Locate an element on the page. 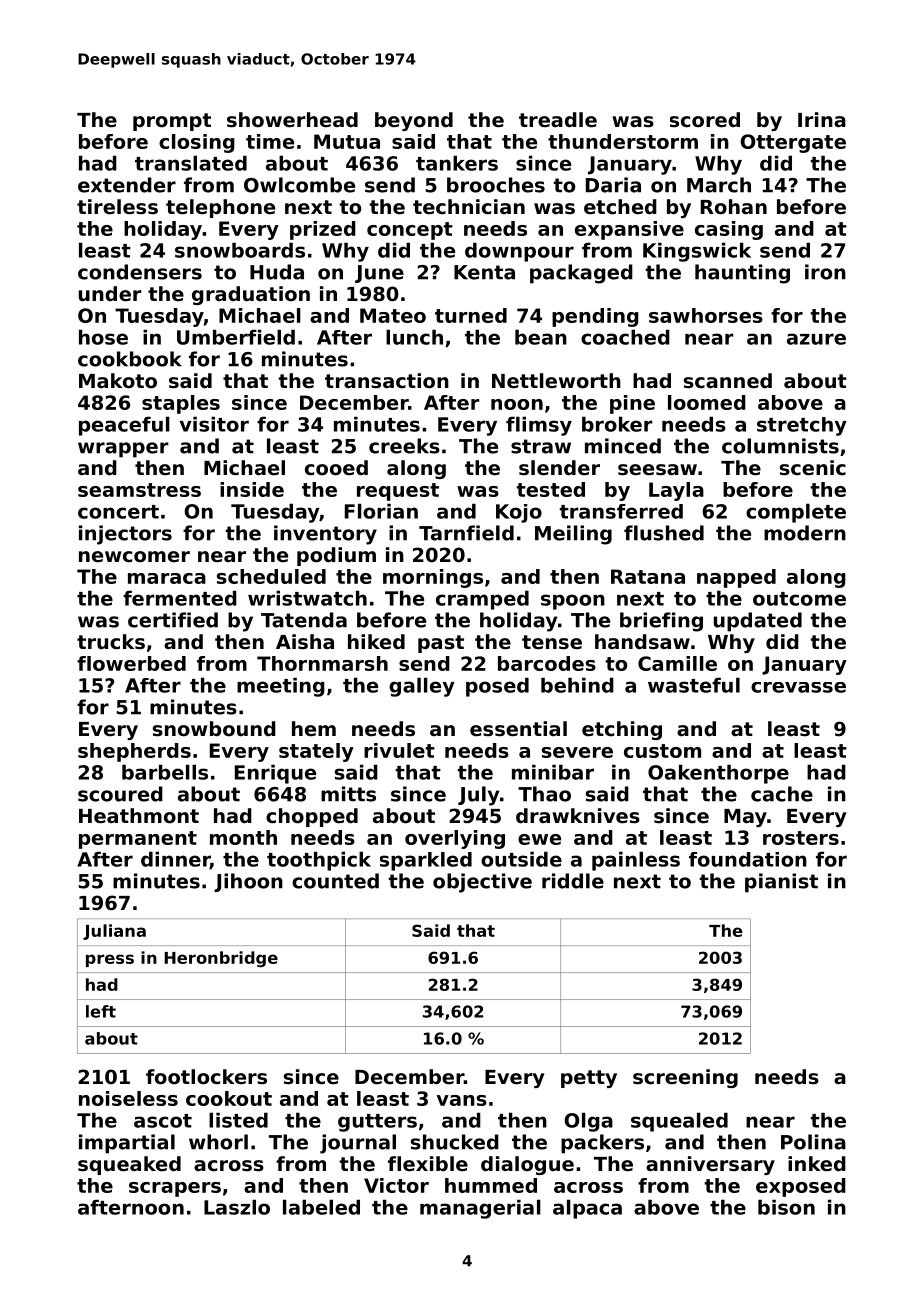  foundation is located at coordinates (748, 859).
